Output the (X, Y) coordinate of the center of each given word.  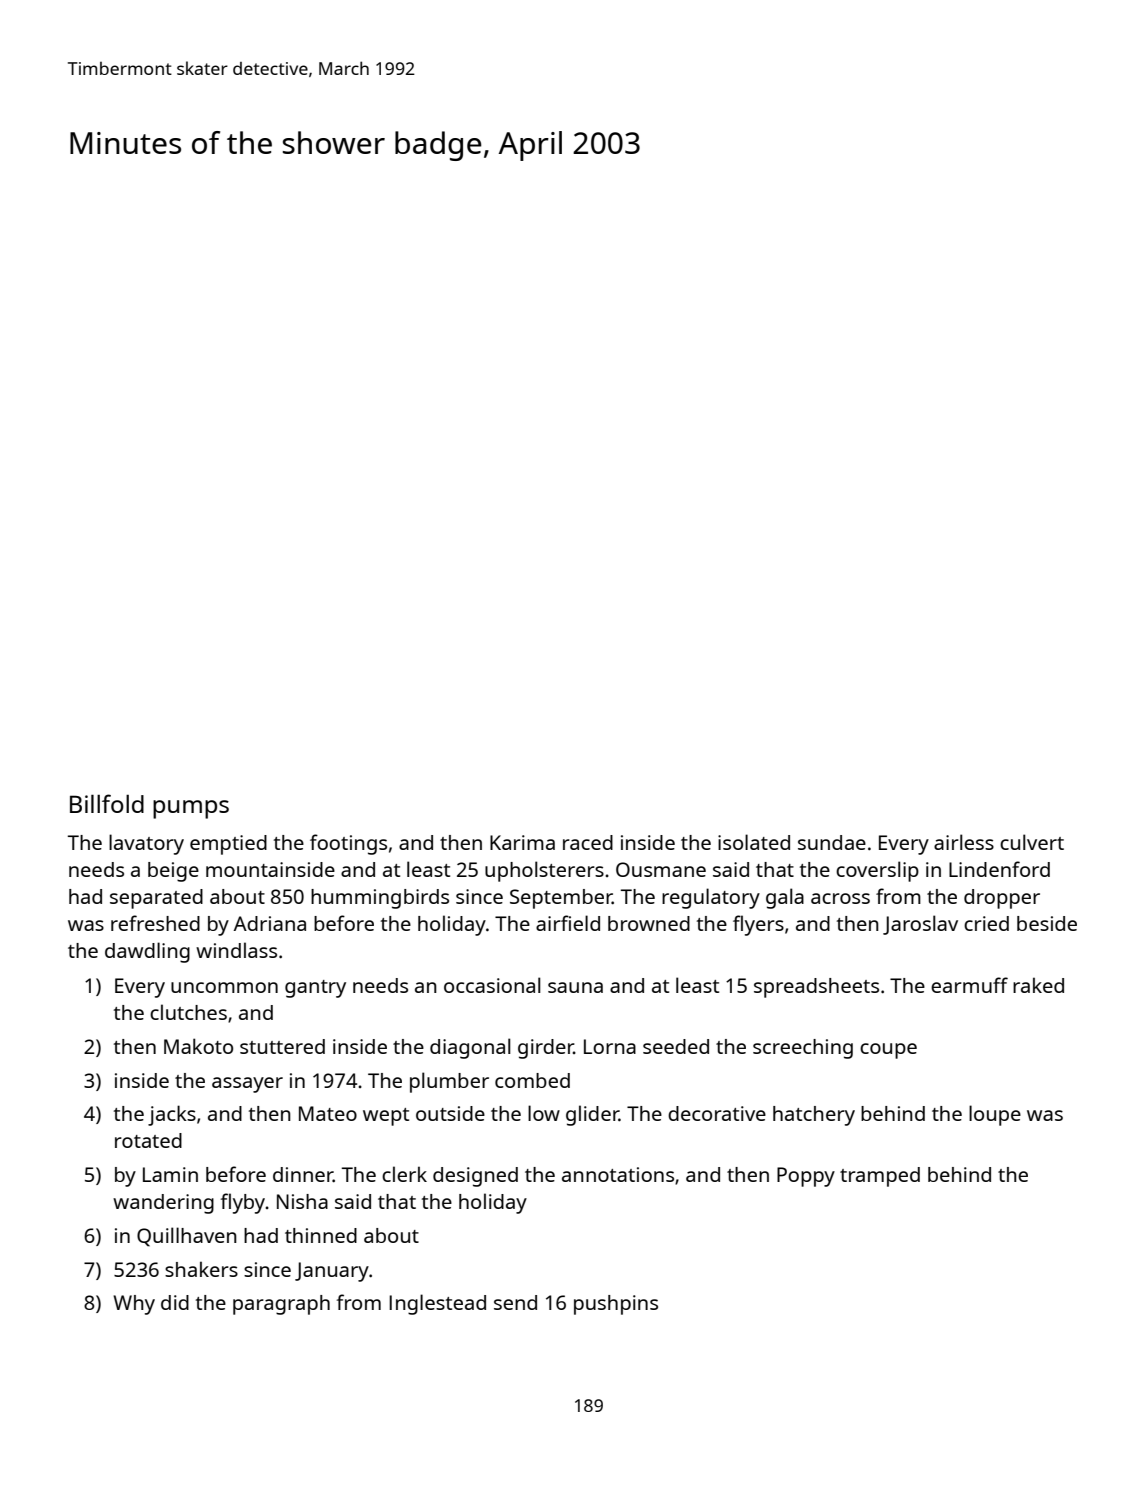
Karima (522, 842)
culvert (1032, 842)
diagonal (470, 1048)
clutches (188, 1012)
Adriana (270, 923)
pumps (191, 809)
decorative (717, 1113)
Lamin (170, 1174)
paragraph (281, 1305)
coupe (888, 1051)
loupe (995, 1115)
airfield (568, 923)
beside (1047, 923)
